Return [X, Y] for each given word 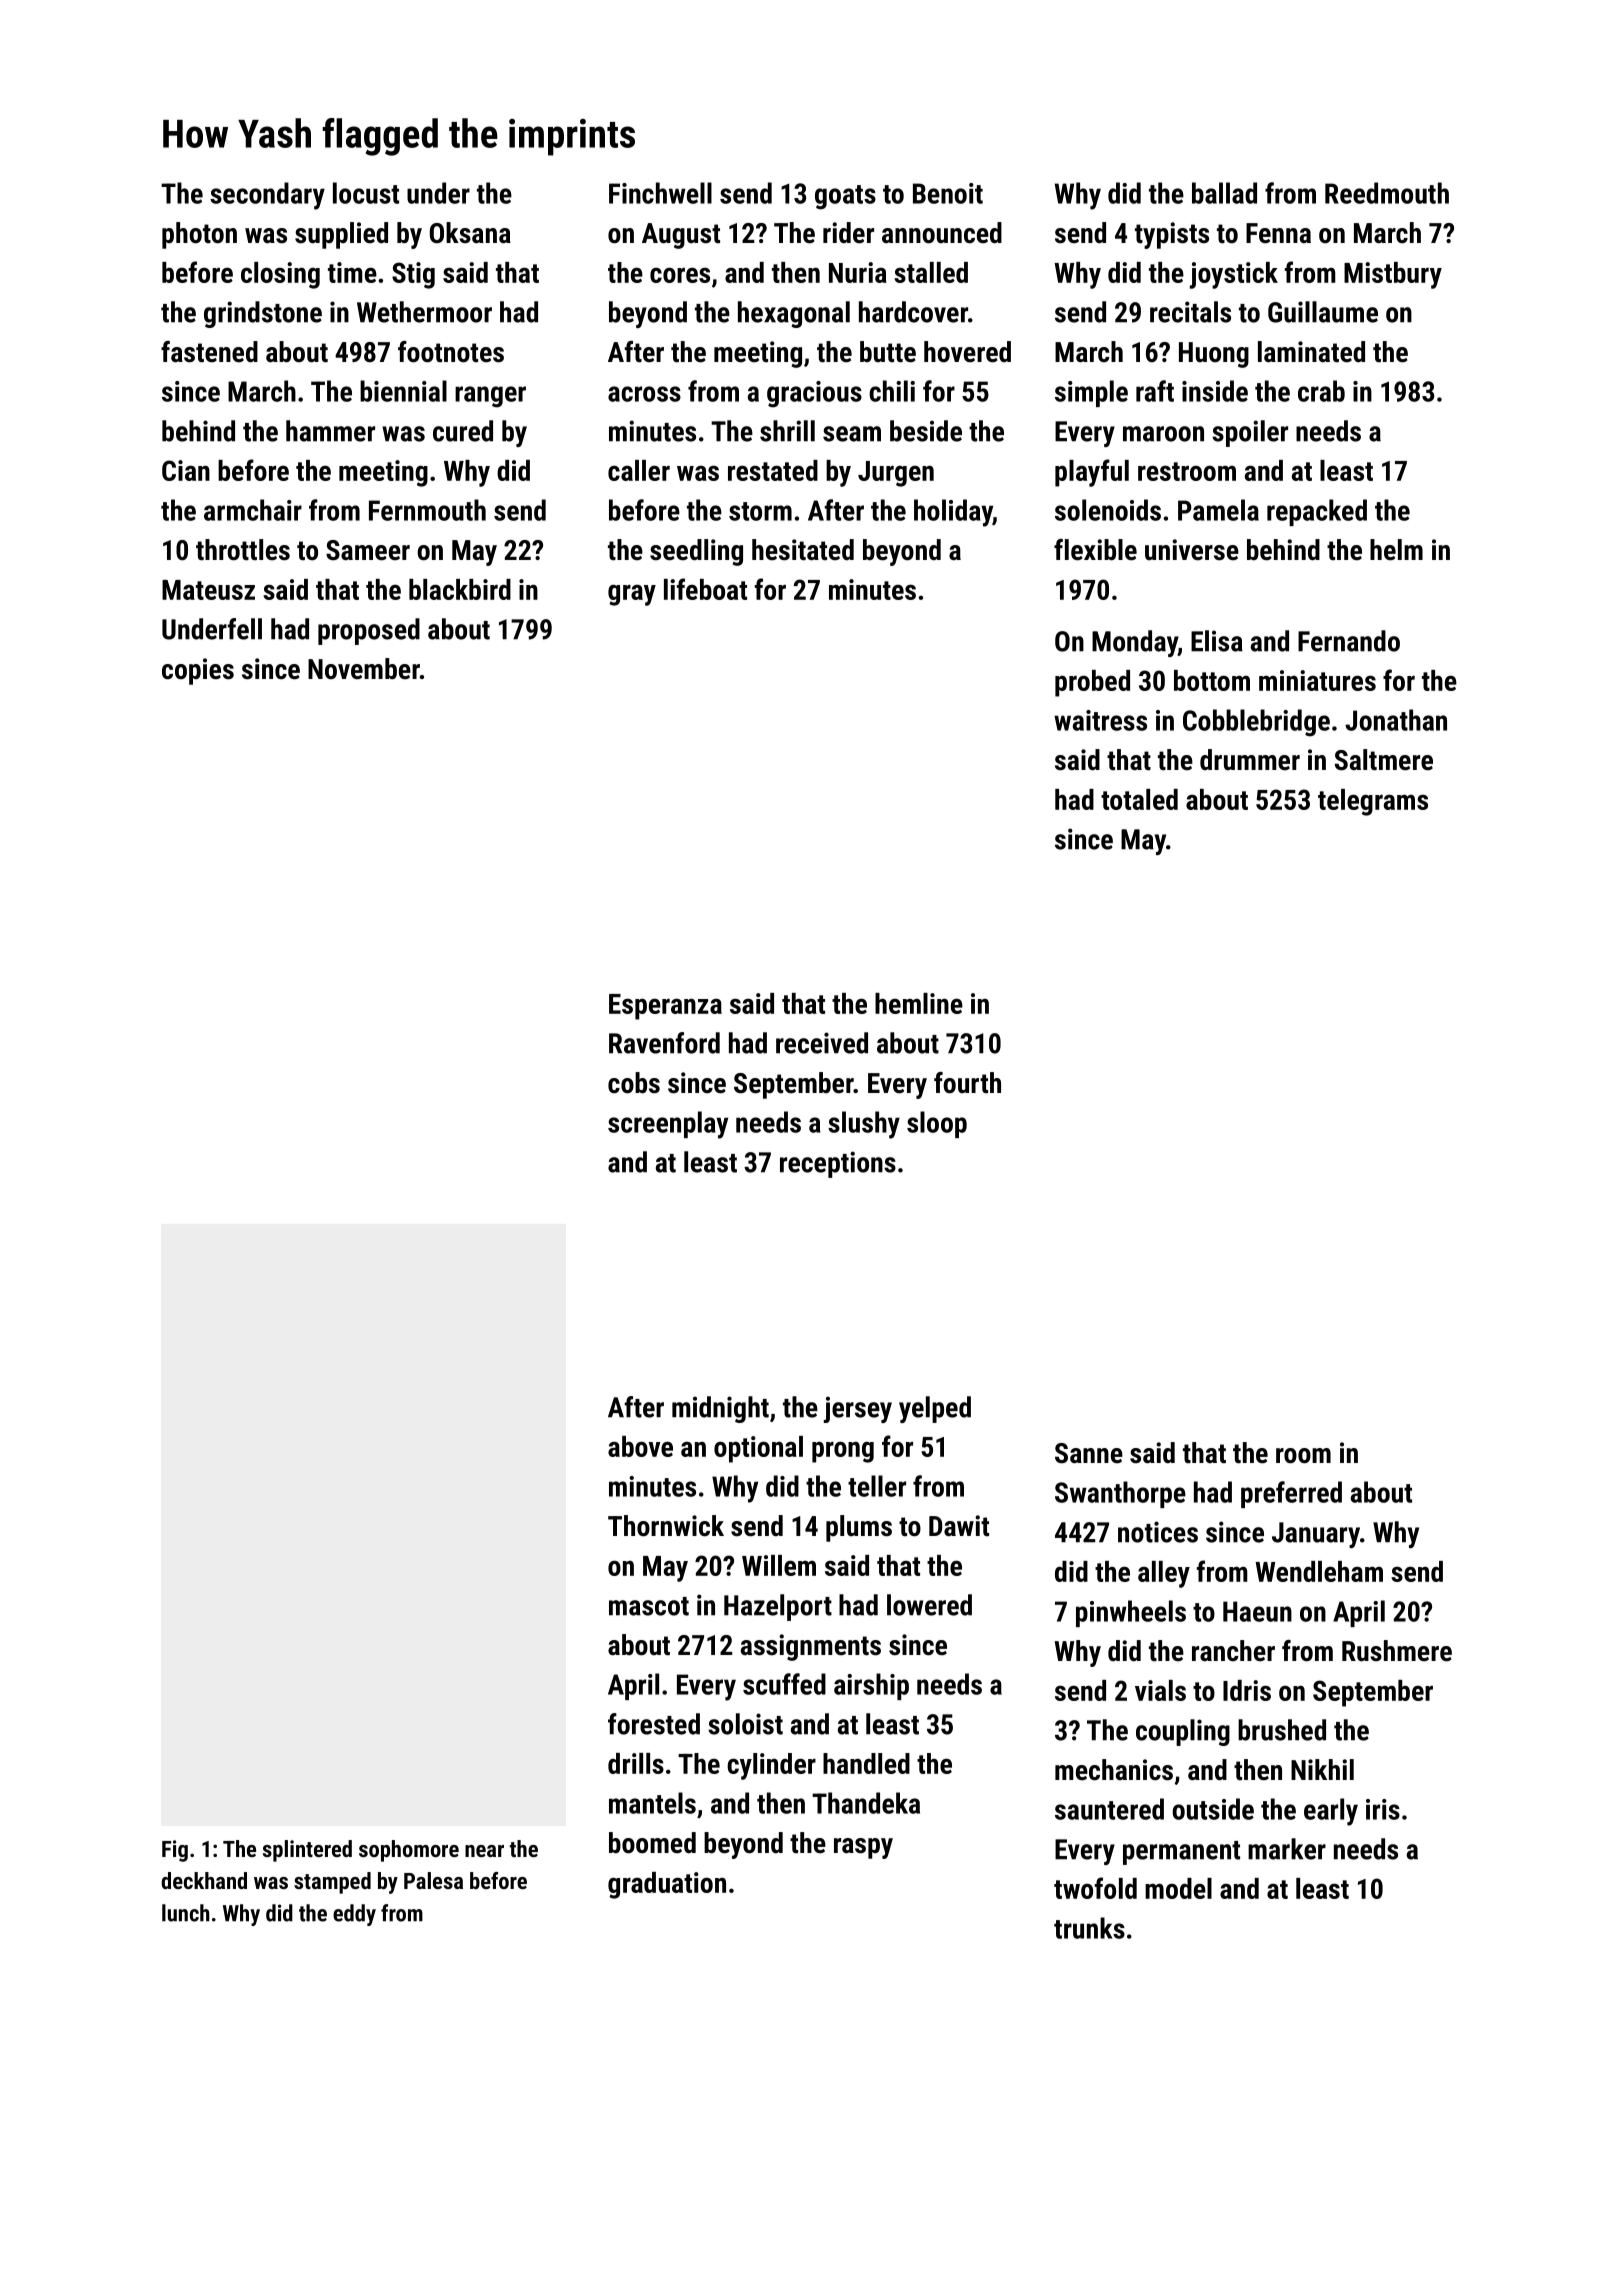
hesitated [803, 550]
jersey [858, 1409]
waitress [1100, 720]
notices [1158, 1532]
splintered [307, 1851]
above [640, 1446]
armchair [253, 510]
